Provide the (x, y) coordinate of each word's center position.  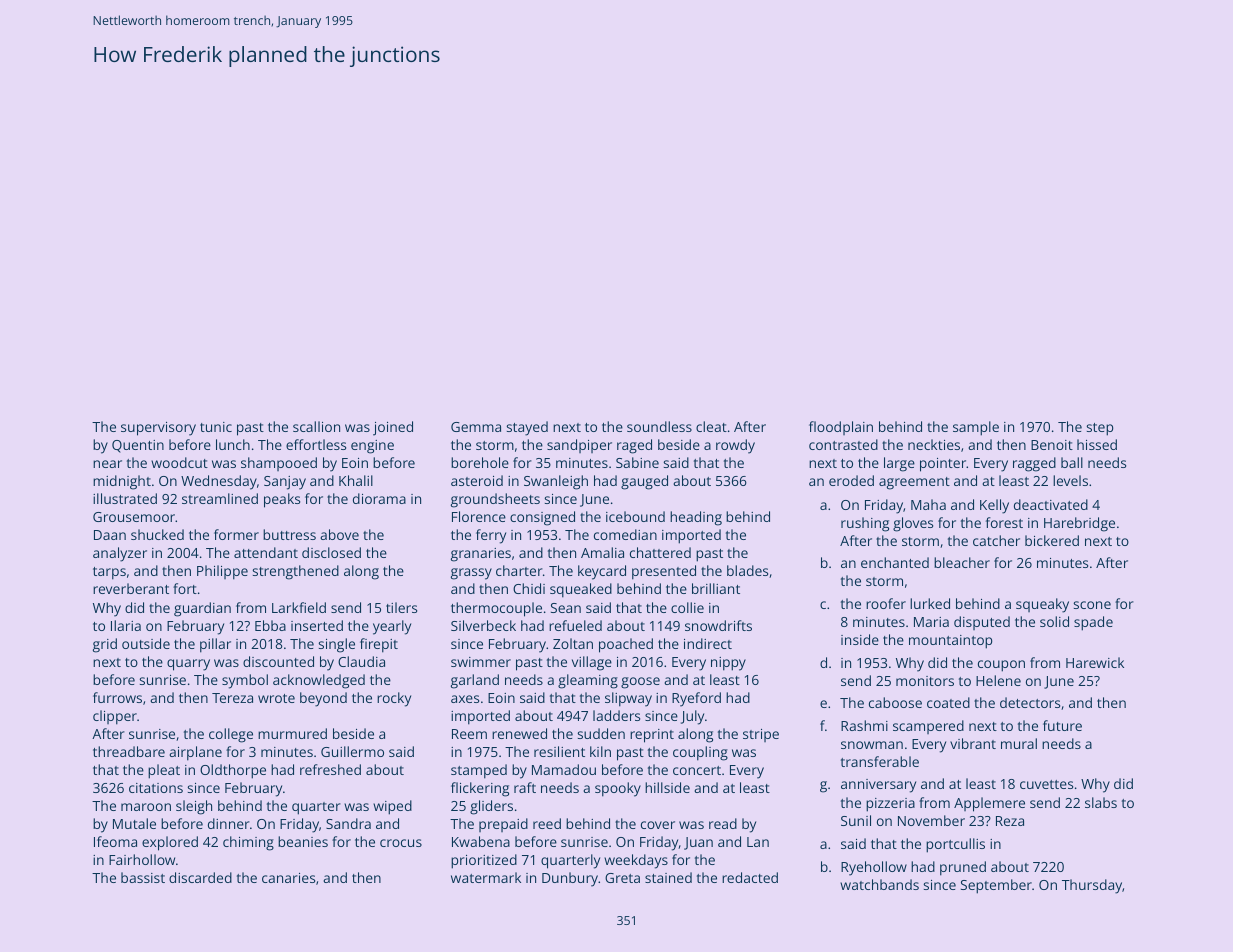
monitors (925, 681)
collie (687, 607)
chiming (248, 843)
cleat (711, 426)
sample (976, 428)
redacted (750, 877)
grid (105, 645)
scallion (316, 426)
